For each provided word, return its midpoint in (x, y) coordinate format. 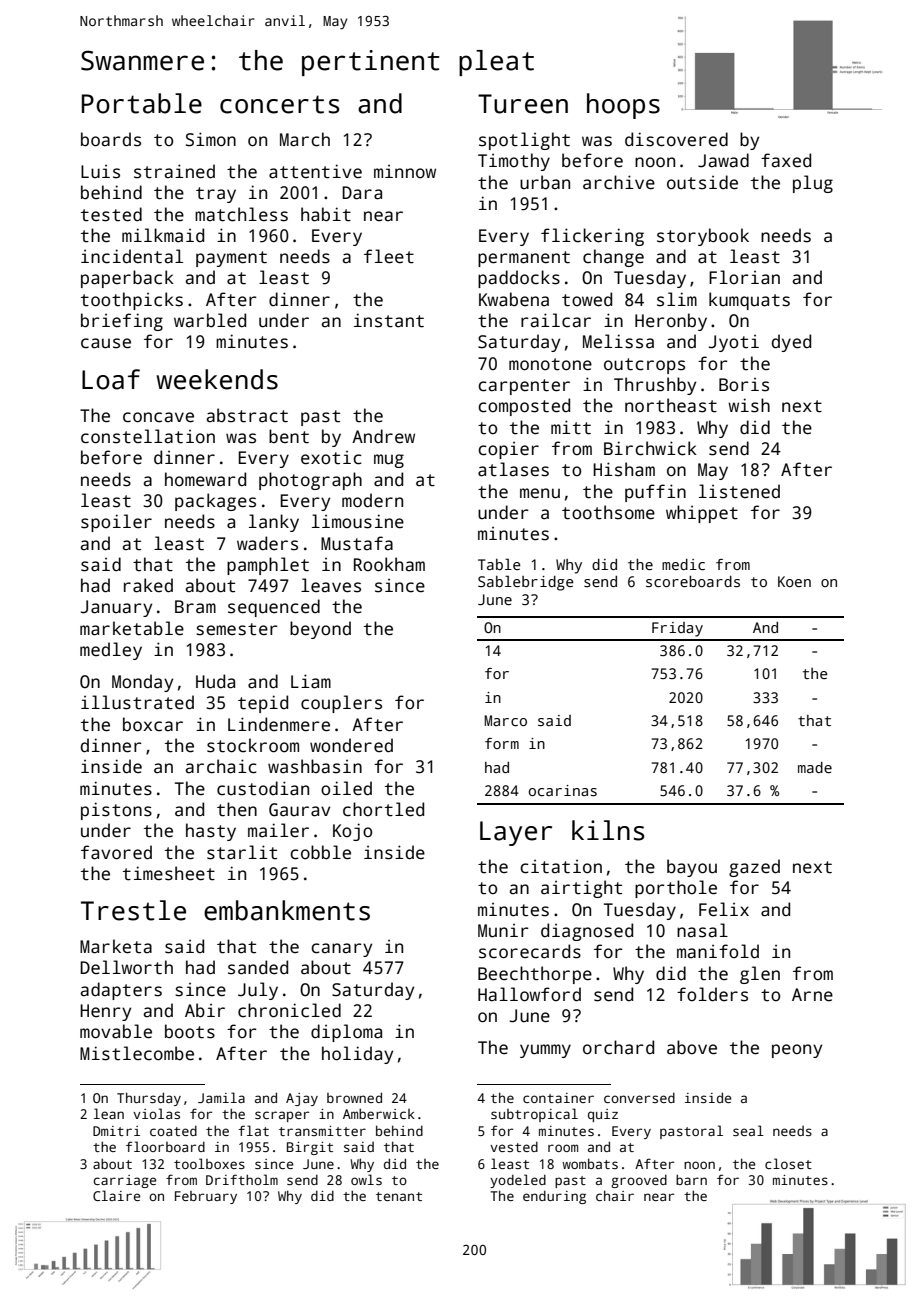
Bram (195, 607)
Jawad (723, 160)
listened (739, 491)
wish (749, 405)
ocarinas (563, 790)
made (815, 767)
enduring (554, 1197)
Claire (116, 1195)
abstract (247, 415)
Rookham (389, 564)
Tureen (523, 104)
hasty (211, 832)
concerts (280, 104)
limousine (358, 521)
